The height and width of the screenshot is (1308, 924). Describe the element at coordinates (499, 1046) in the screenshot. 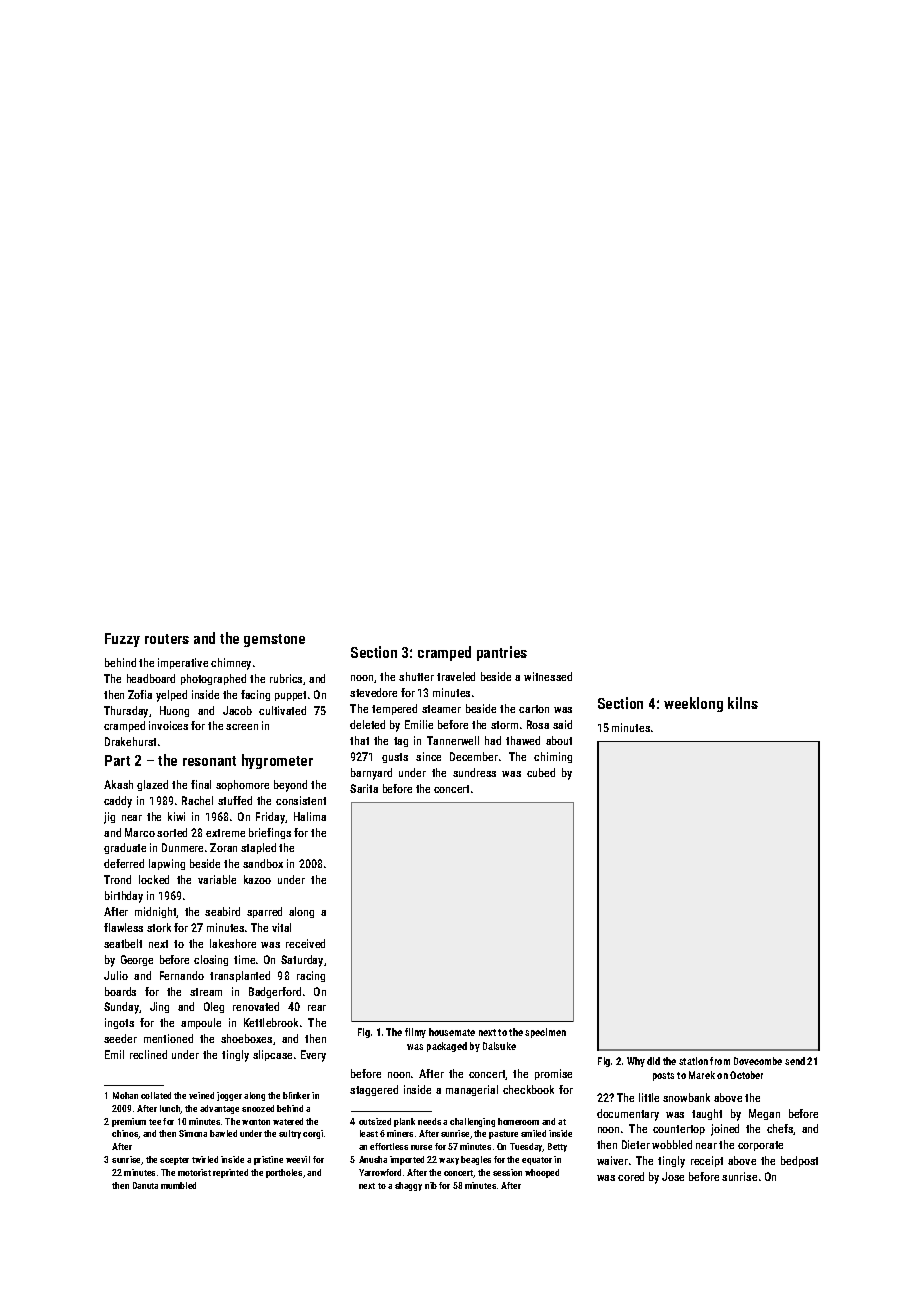

I see `Daisuke` at that location.
